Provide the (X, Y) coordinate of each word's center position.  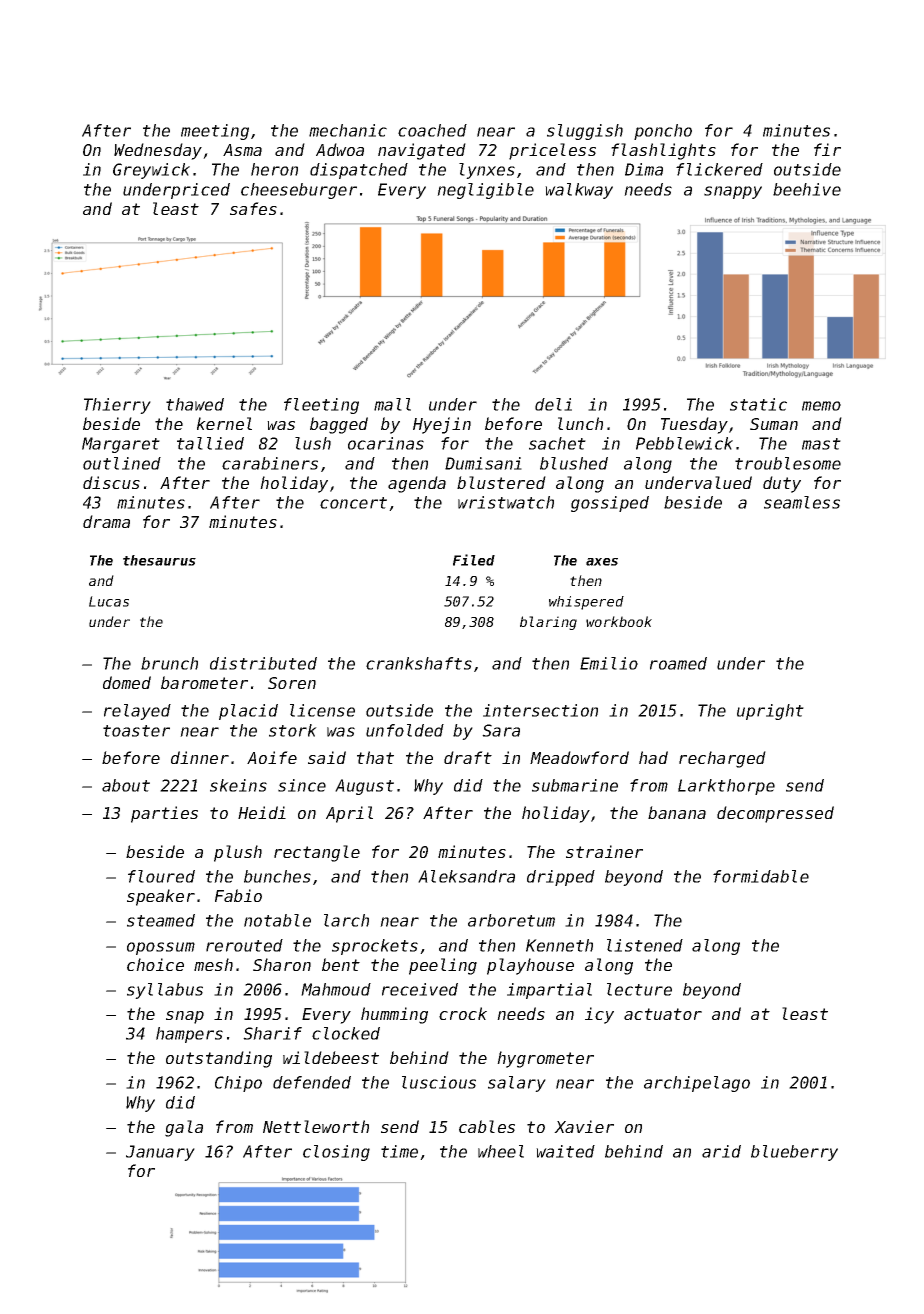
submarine (575, 785)
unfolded (405, 730)
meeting (215, 132)
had (653, 757)
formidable (761, 876)
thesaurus (159, 560)
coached (432, 130)
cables (487, 1126)
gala (184, 1128)
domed (127, 682)
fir (827, 149)
